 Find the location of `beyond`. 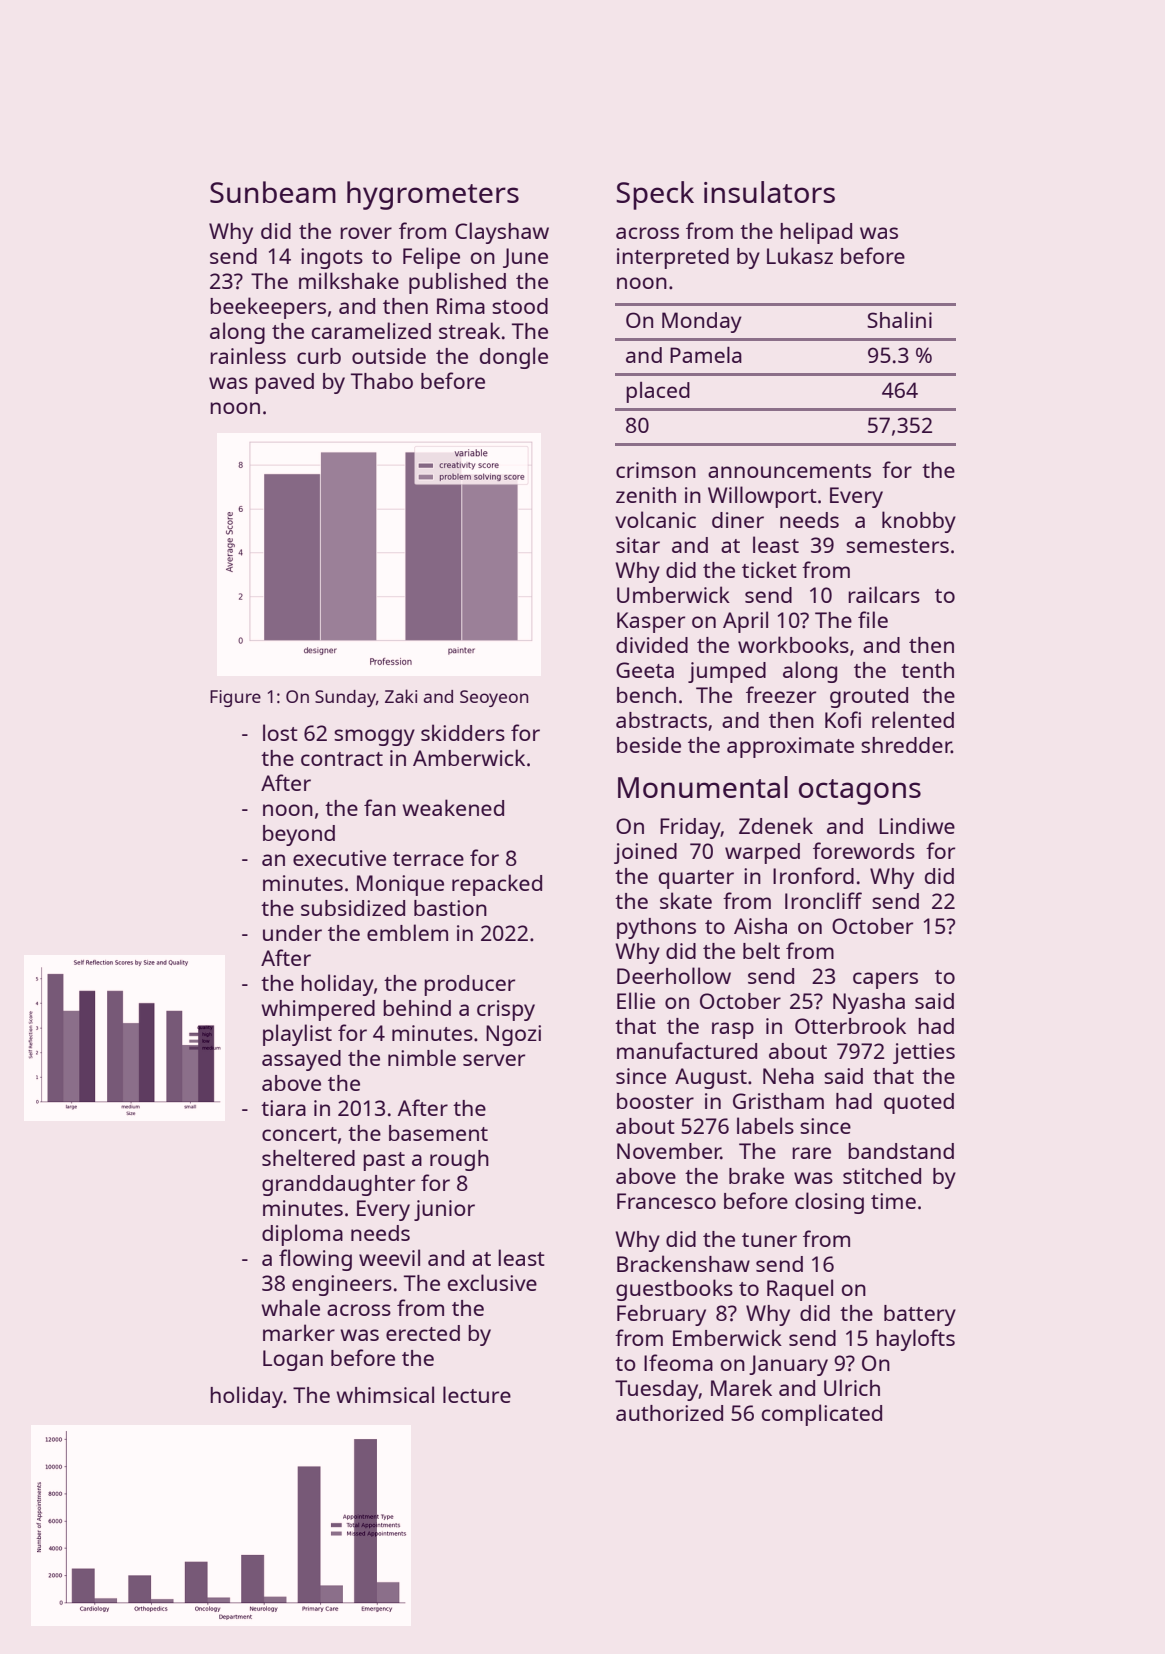

beyond is located at coordinates (299, 835).
